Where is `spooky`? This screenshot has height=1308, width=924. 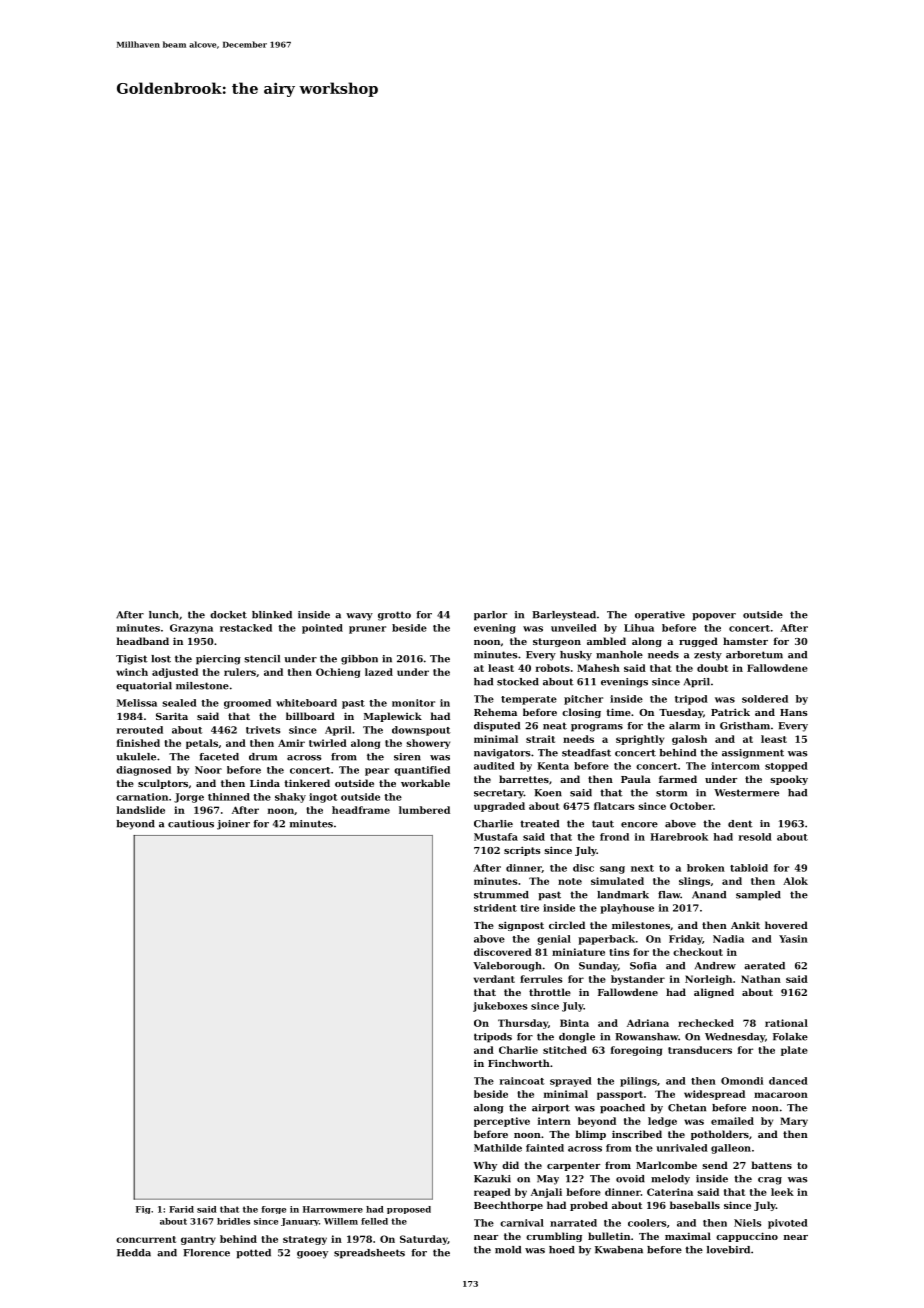
spooky is located at coordinates (789, 780).
